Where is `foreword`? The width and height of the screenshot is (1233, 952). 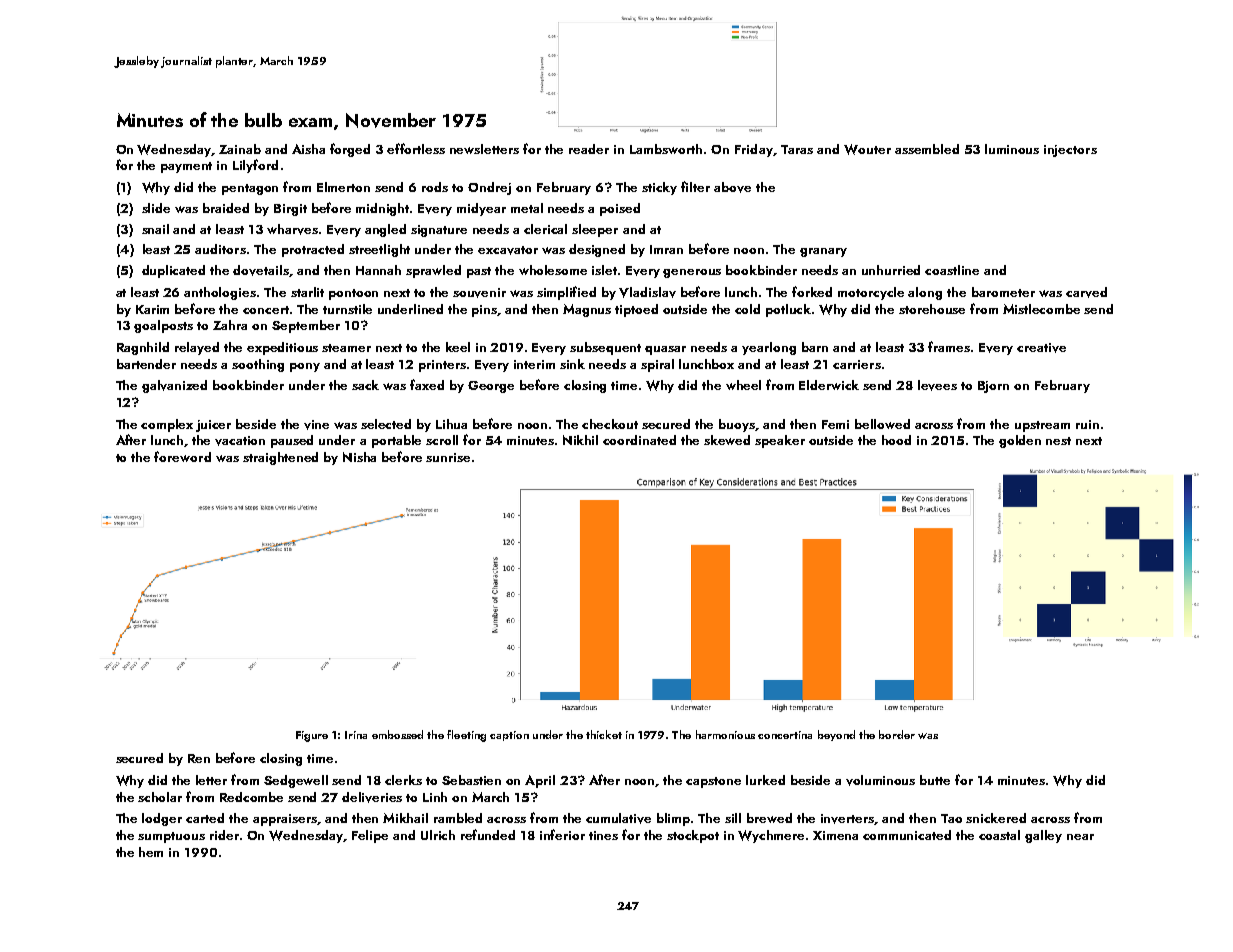
foreword is located at coordinates (182, 456).
